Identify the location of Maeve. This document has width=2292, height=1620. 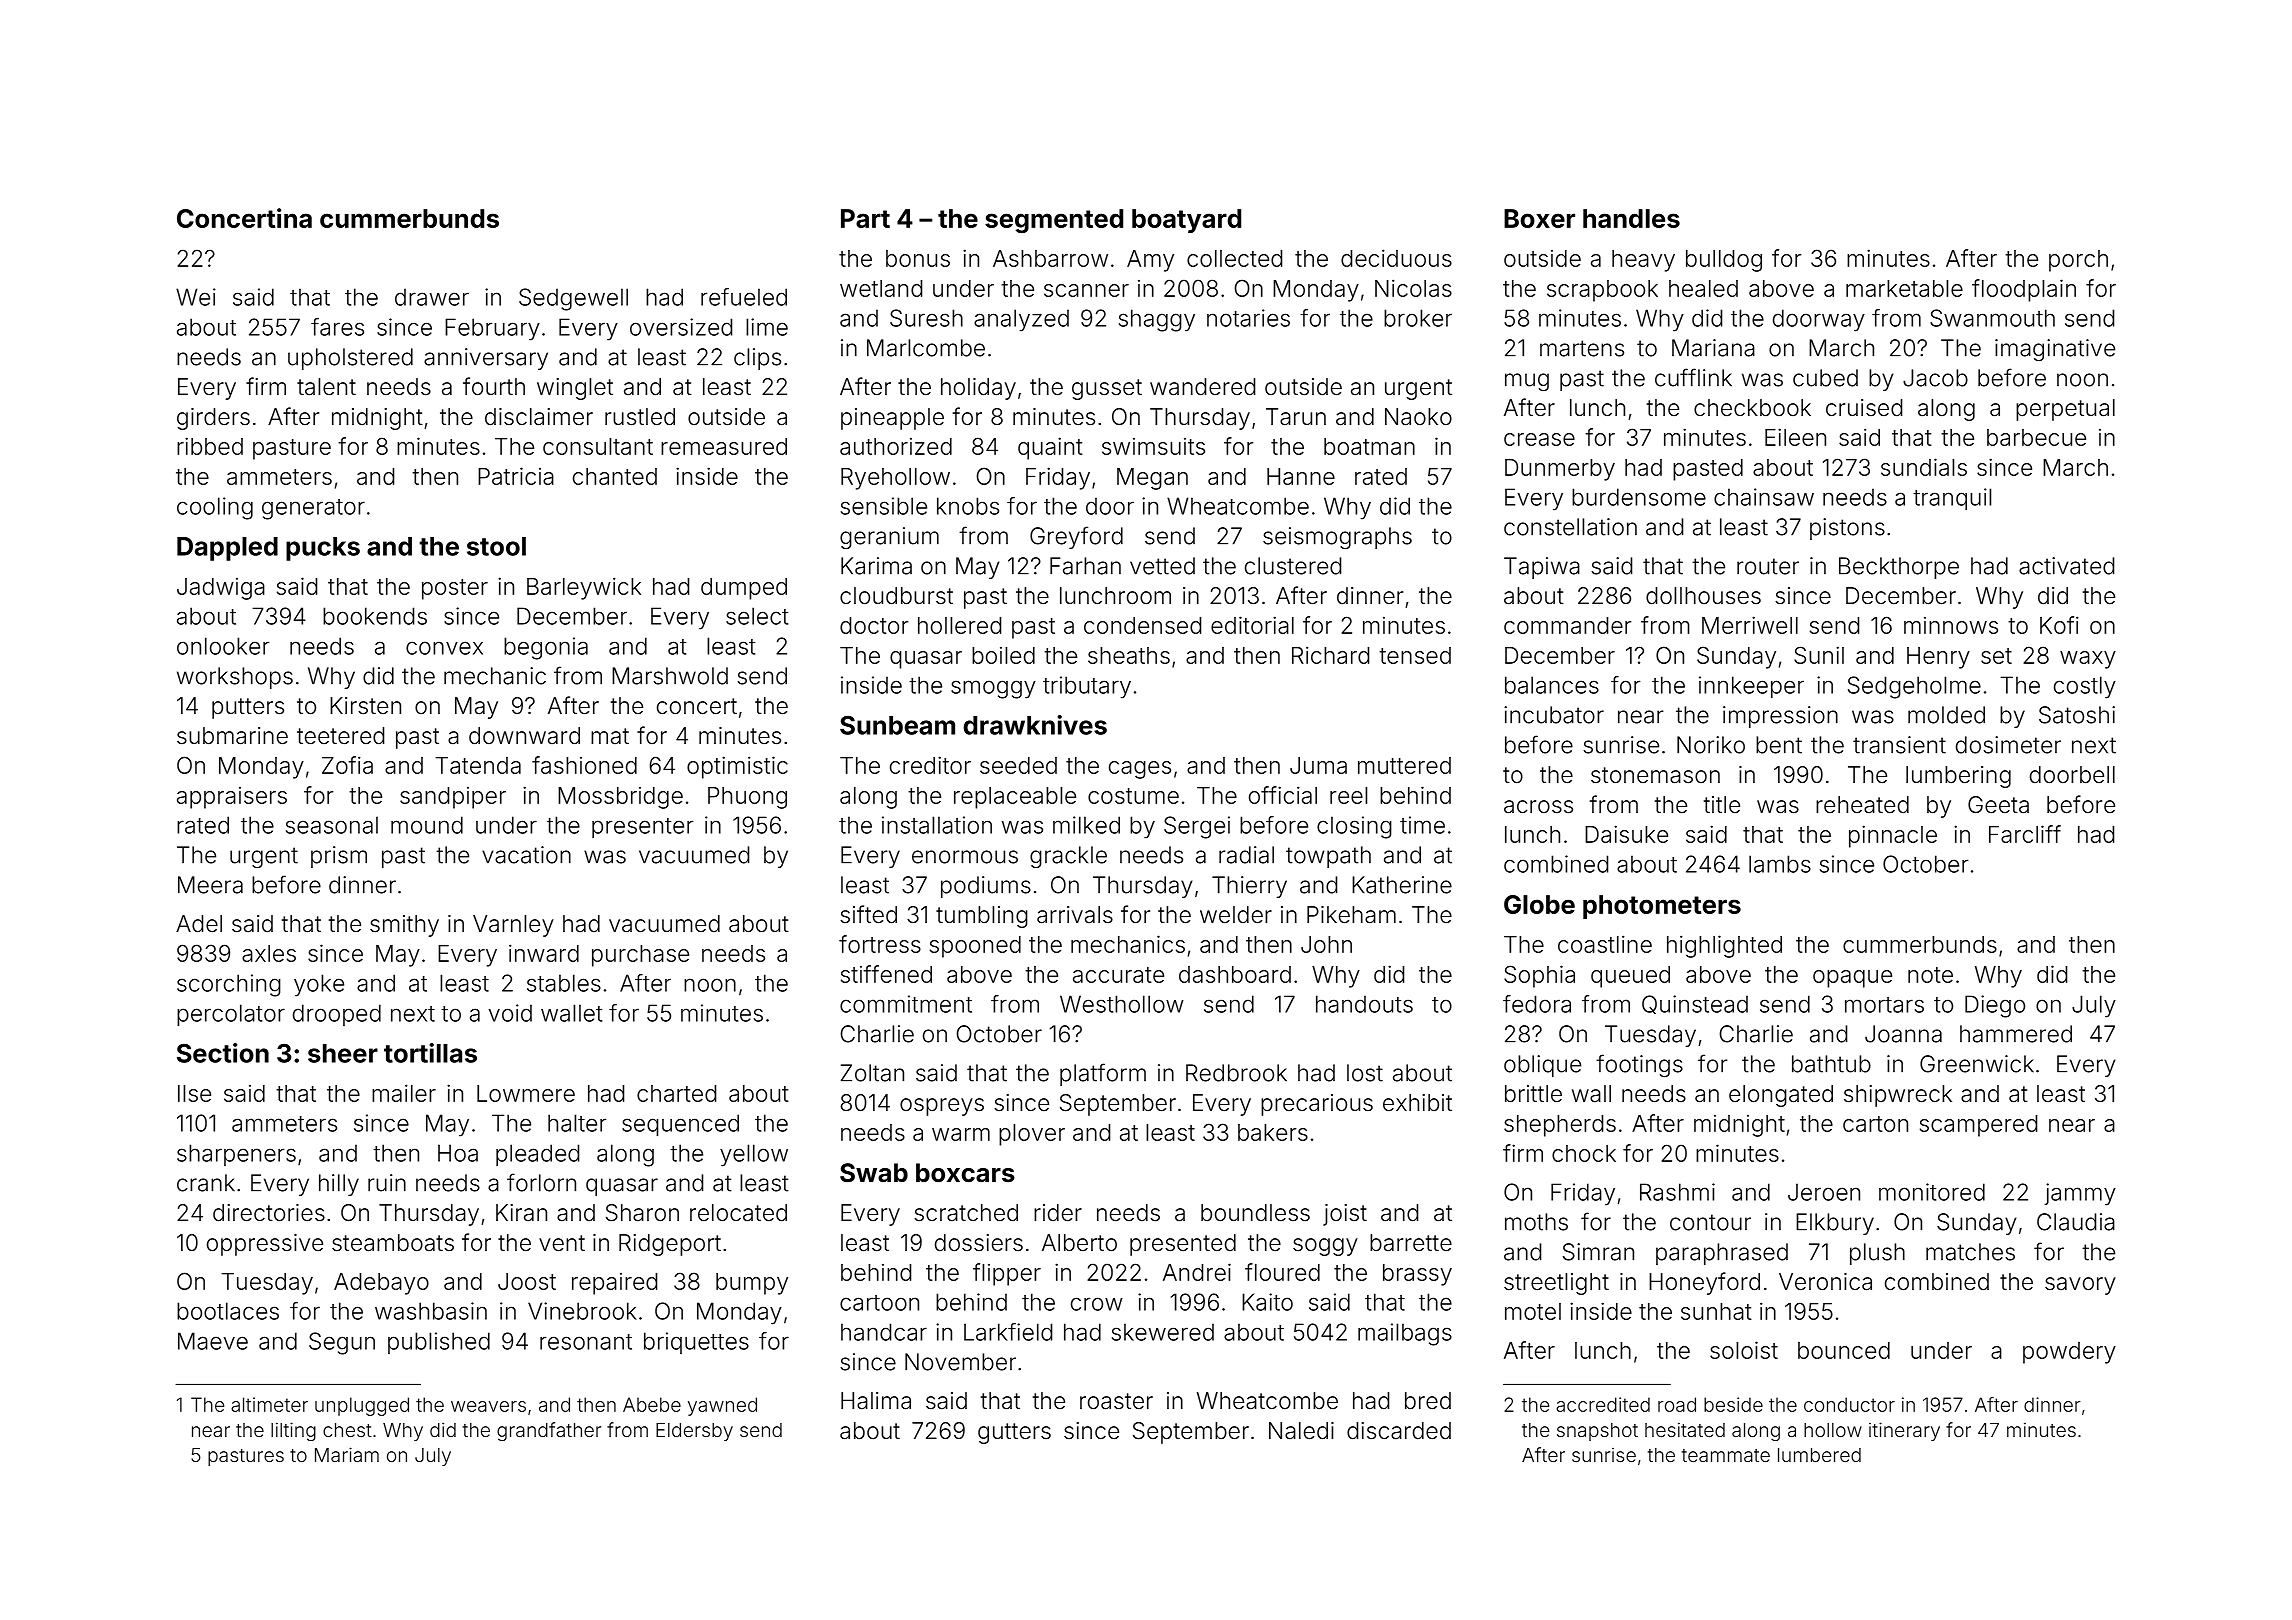
(213, 1341).
